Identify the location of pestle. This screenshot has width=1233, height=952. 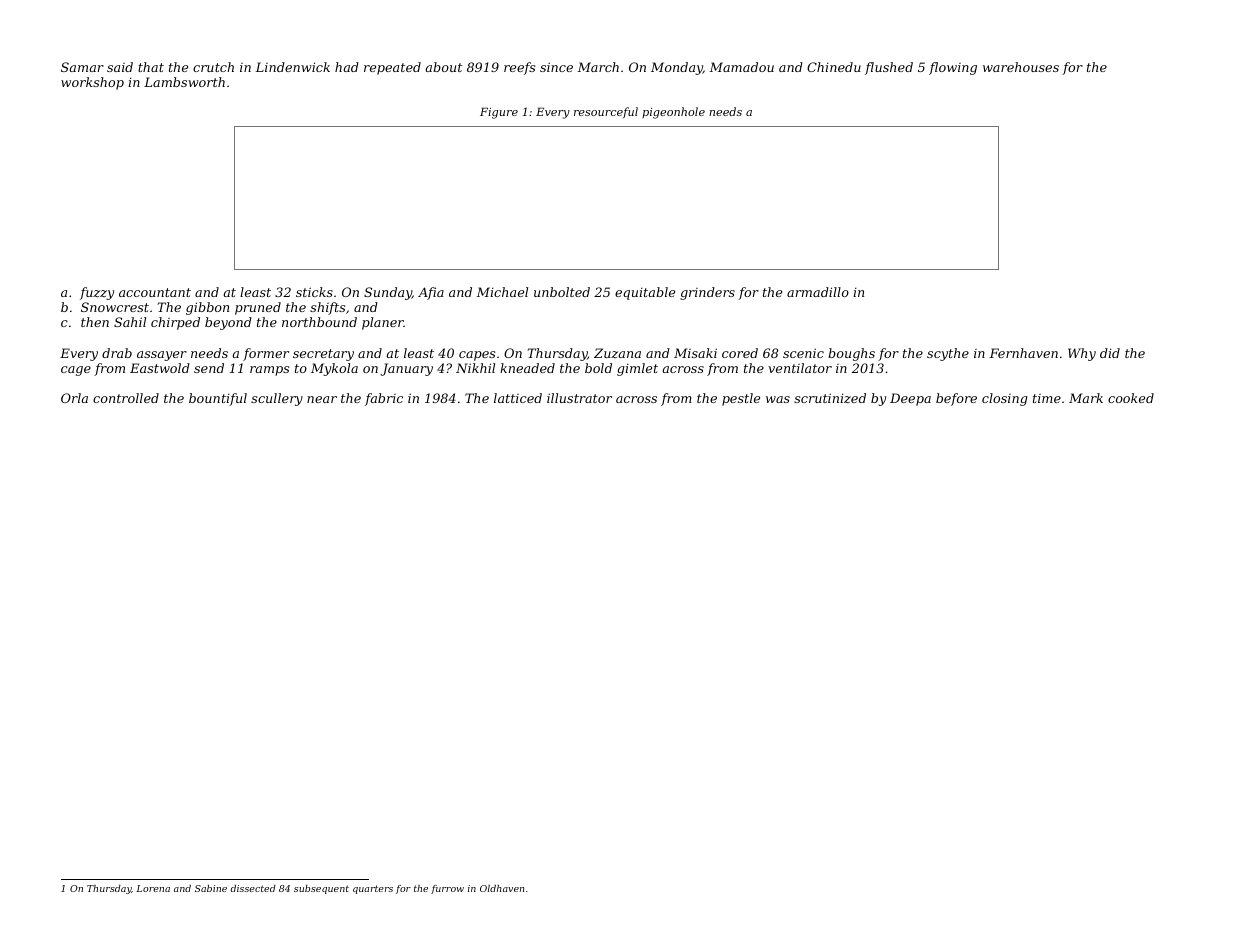
(741, 399).
